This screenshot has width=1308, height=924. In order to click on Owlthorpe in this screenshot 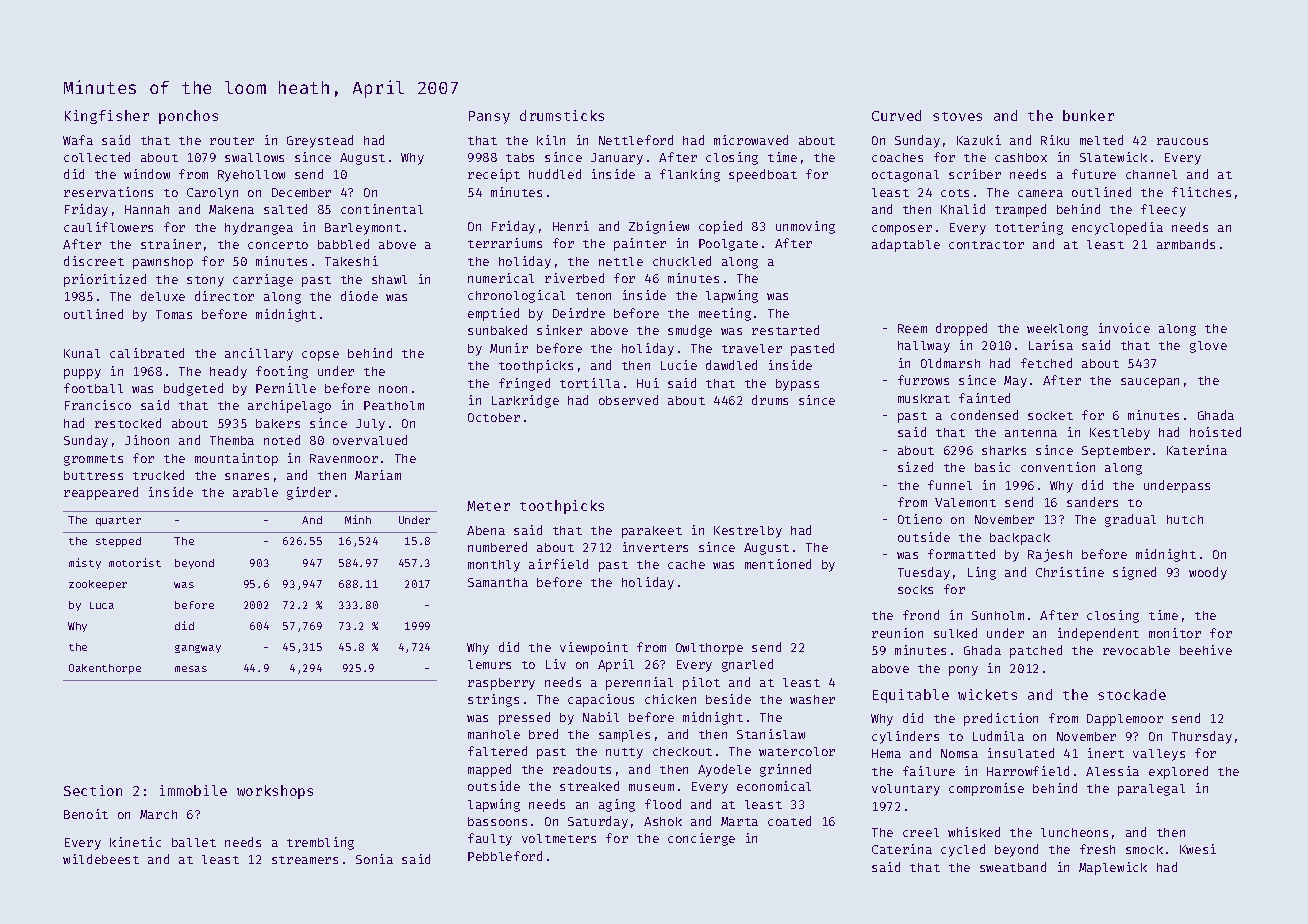, I will do `click(709, 649)`.
